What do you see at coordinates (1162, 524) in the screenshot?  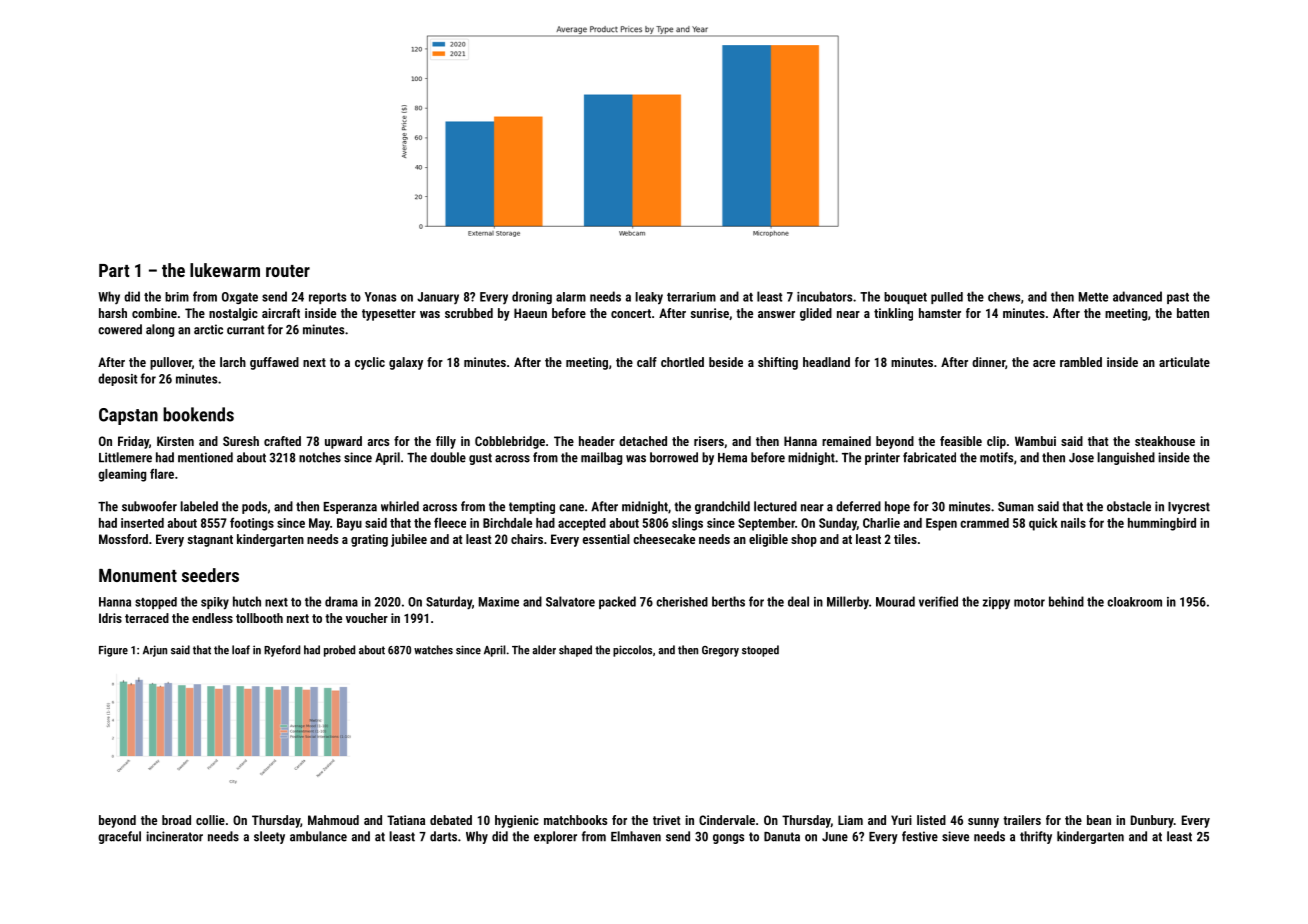 I see `hummingbird` at bounding box center [1162, 524].
